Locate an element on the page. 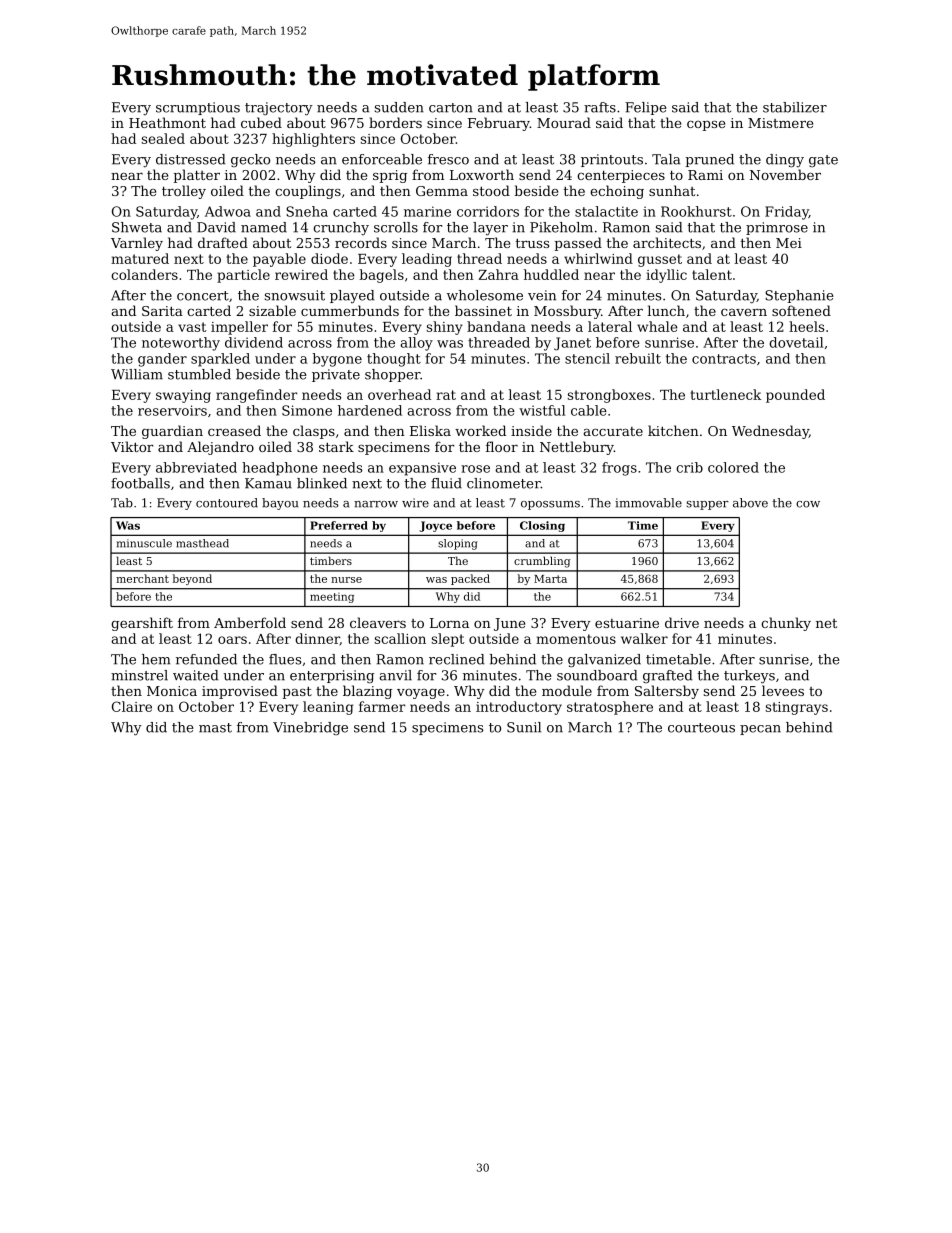 This page has height=1233, width=952. Claire is located at coordinates (132, 706).
